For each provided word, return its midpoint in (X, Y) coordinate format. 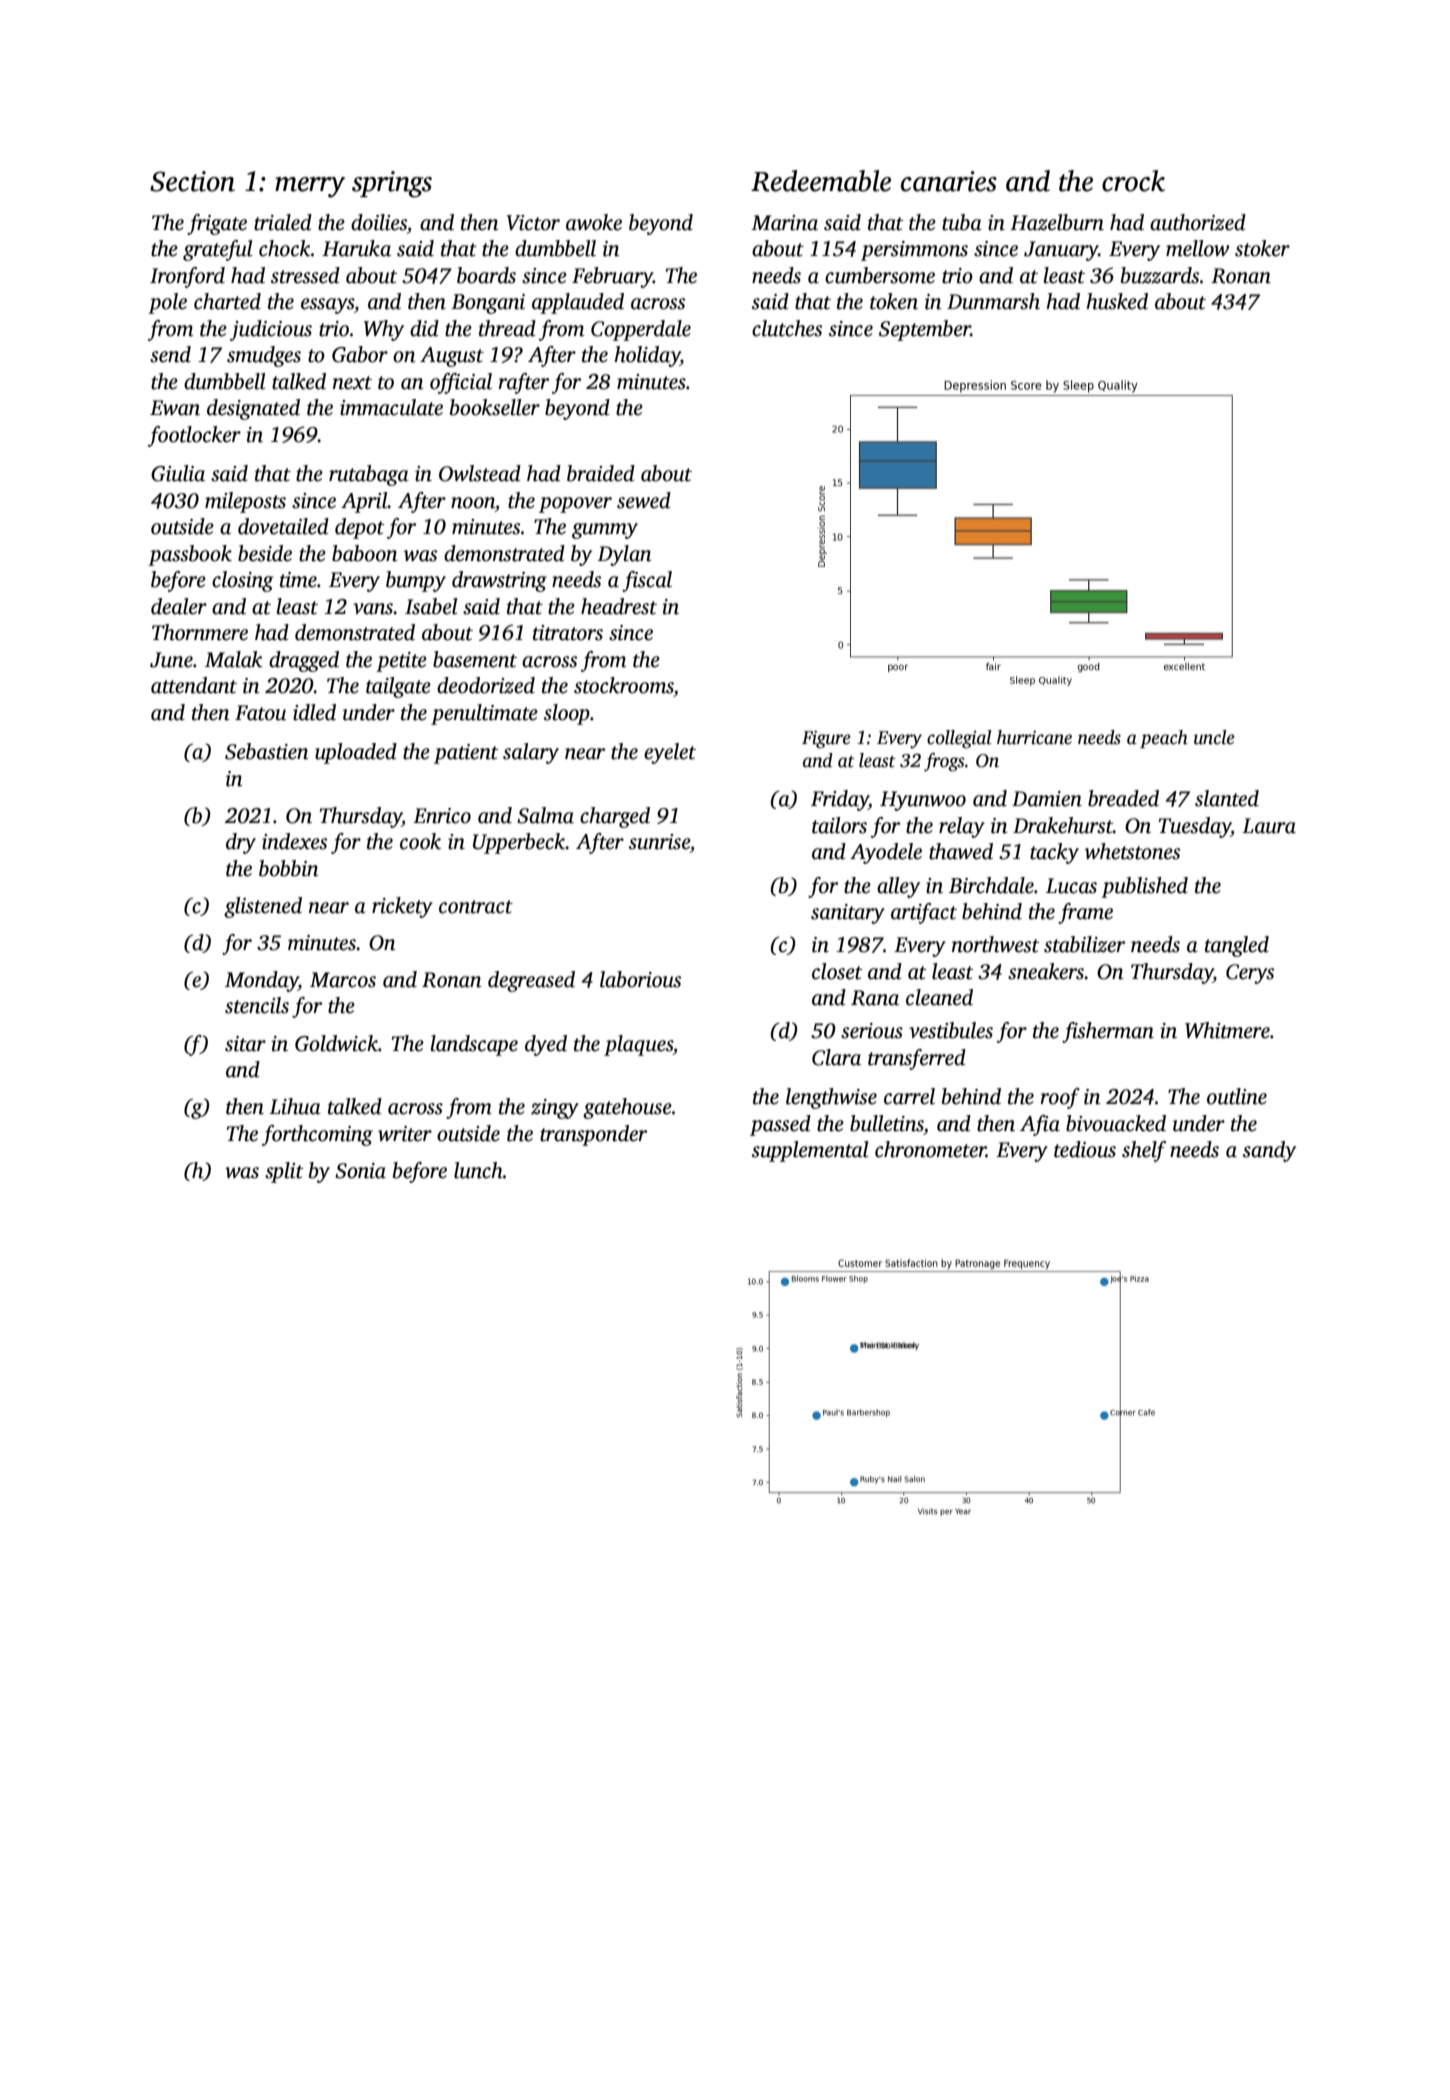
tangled (1237, 946)
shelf (1144, 1151)
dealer (179, 606)
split (284, 1172)
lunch (478, 1170)
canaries (949, 181)
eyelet (670, 753)
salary (531, 753)
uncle (1214, 737)
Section (192, 181)
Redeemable (821, 181)
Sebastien (267, 751)
